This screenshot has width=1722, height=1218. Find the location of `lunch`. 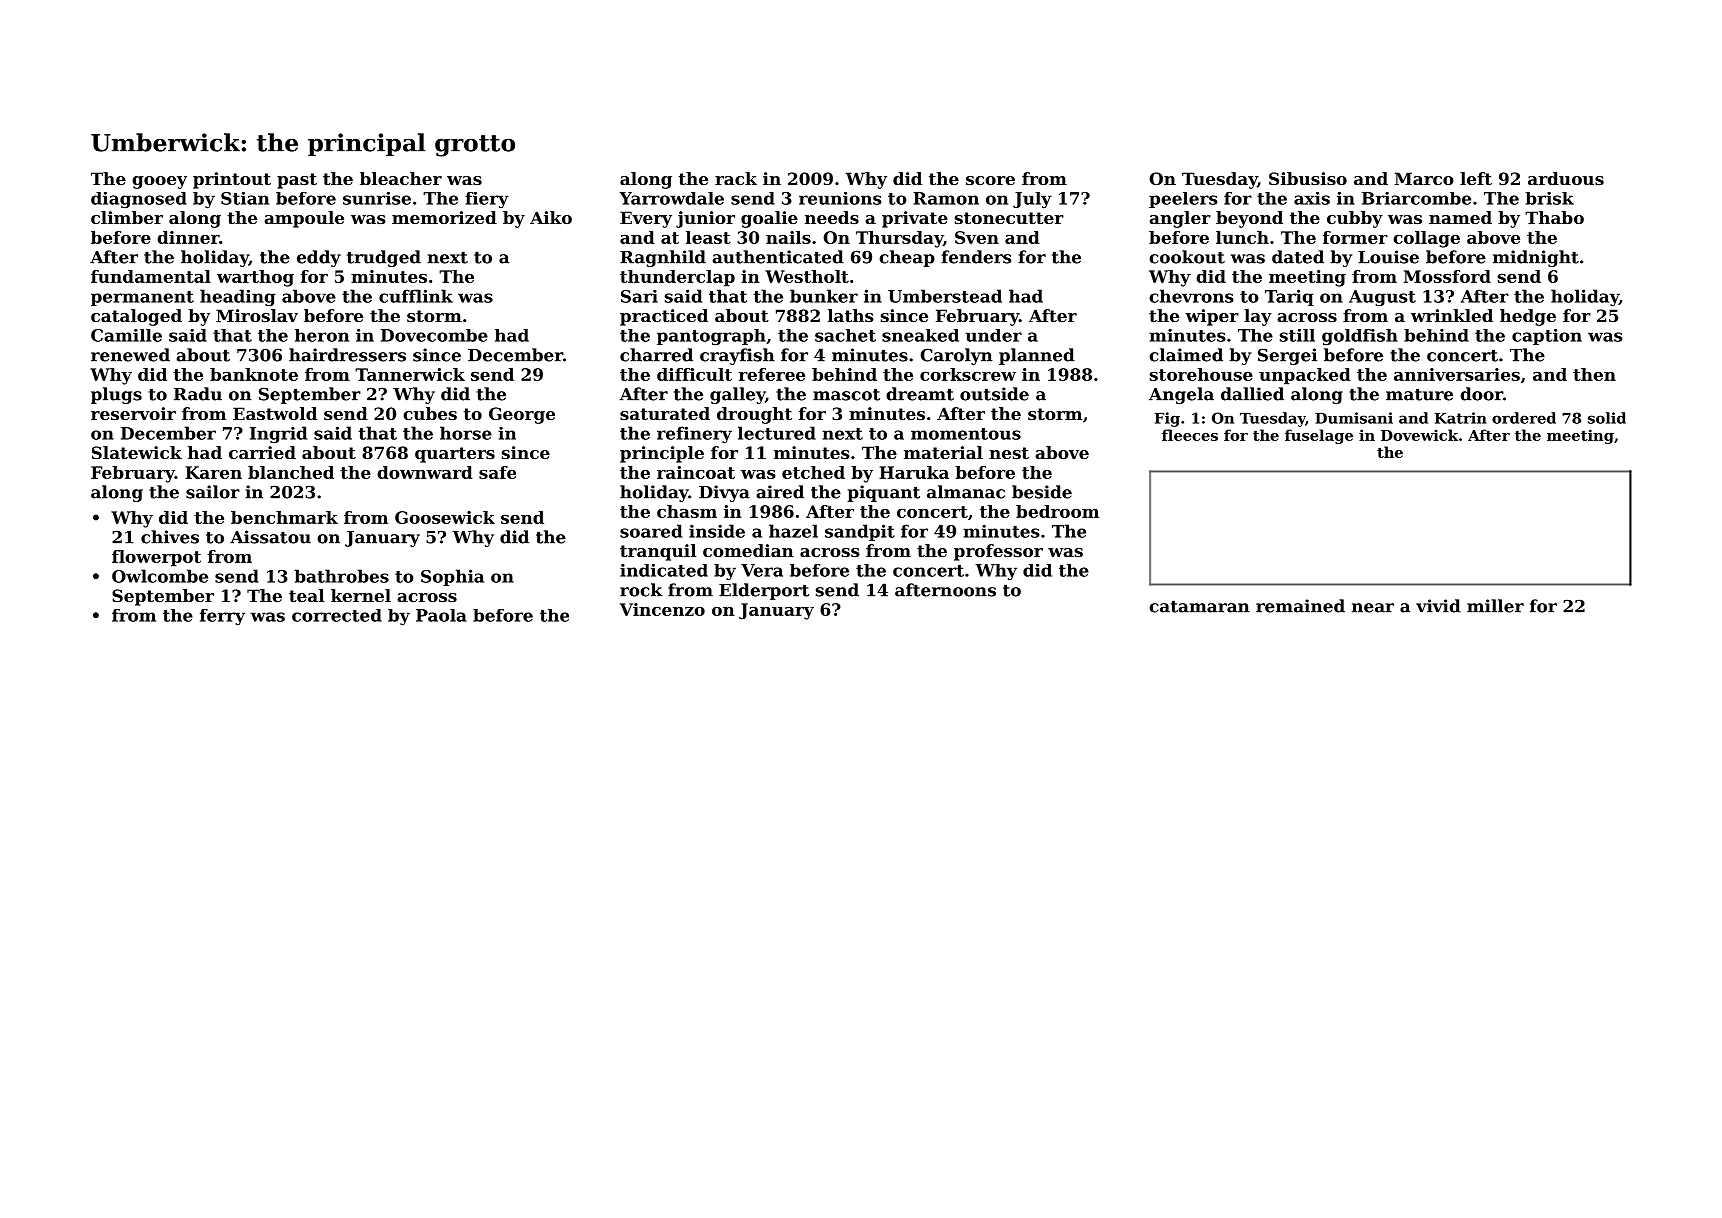

lunch is located at coordinates (1242, 237).
